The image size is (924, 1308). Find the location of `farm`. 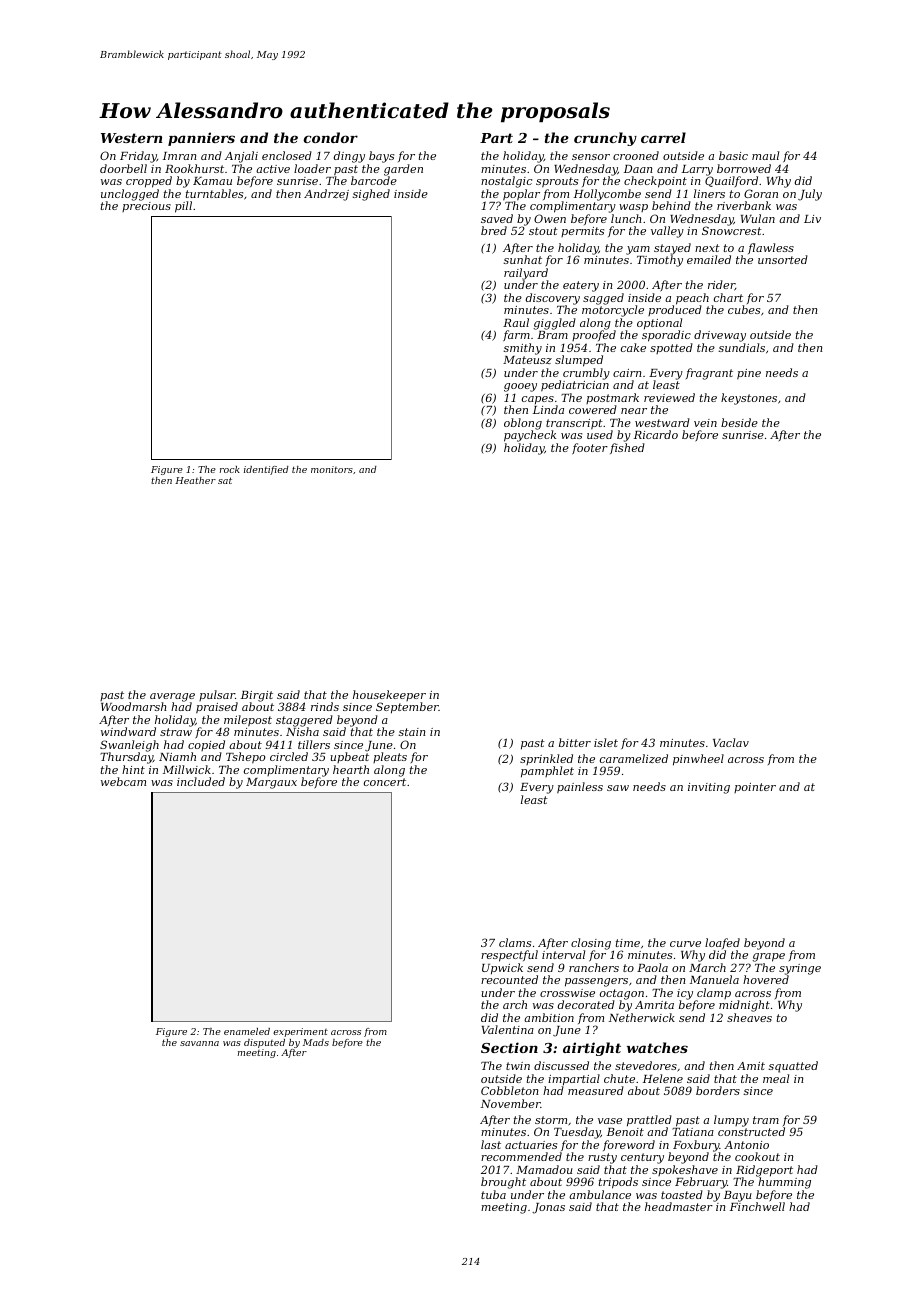

farm is located at coordinates (516, 335).
